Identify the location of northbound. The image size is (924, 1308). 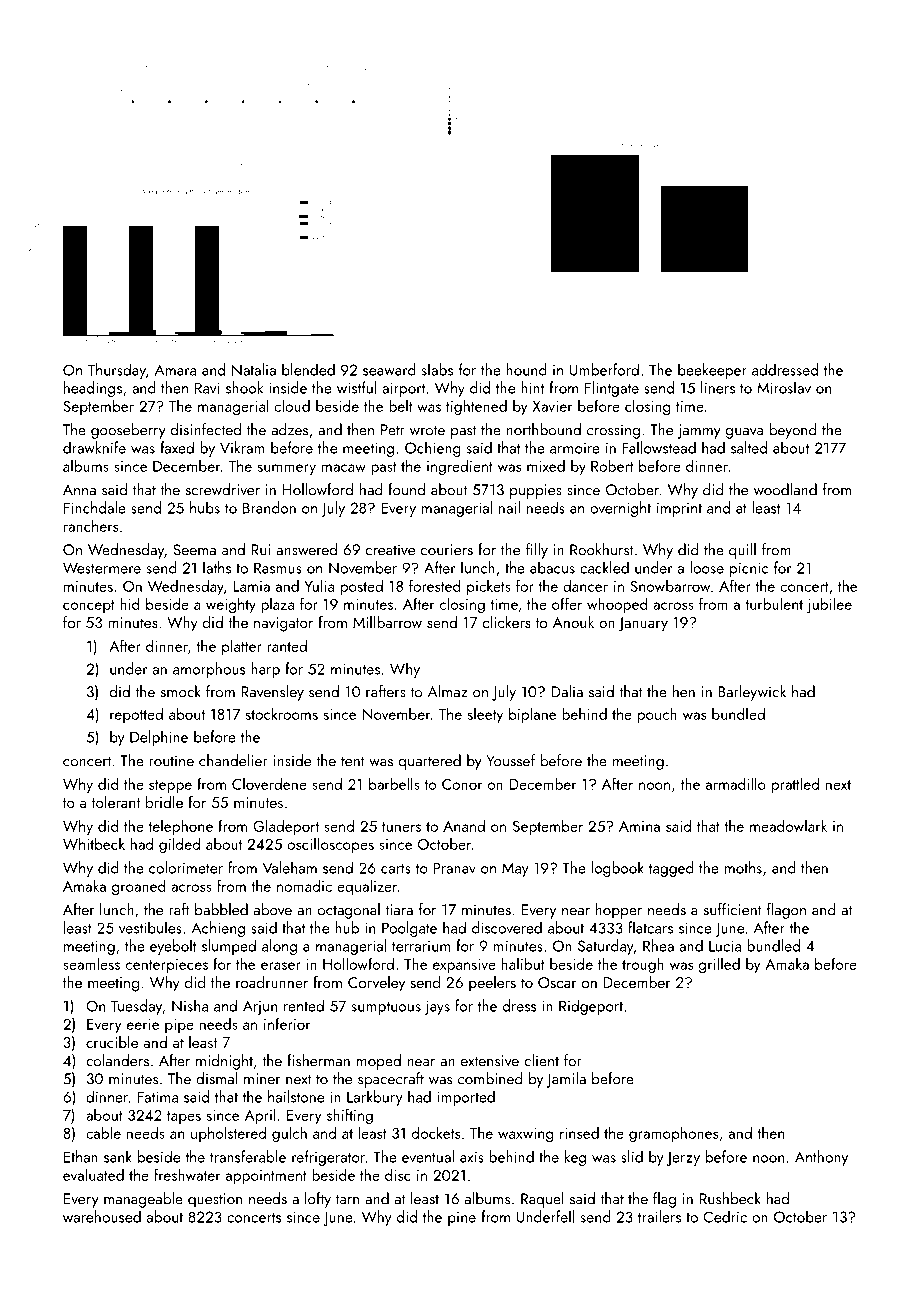
(543, 429).
